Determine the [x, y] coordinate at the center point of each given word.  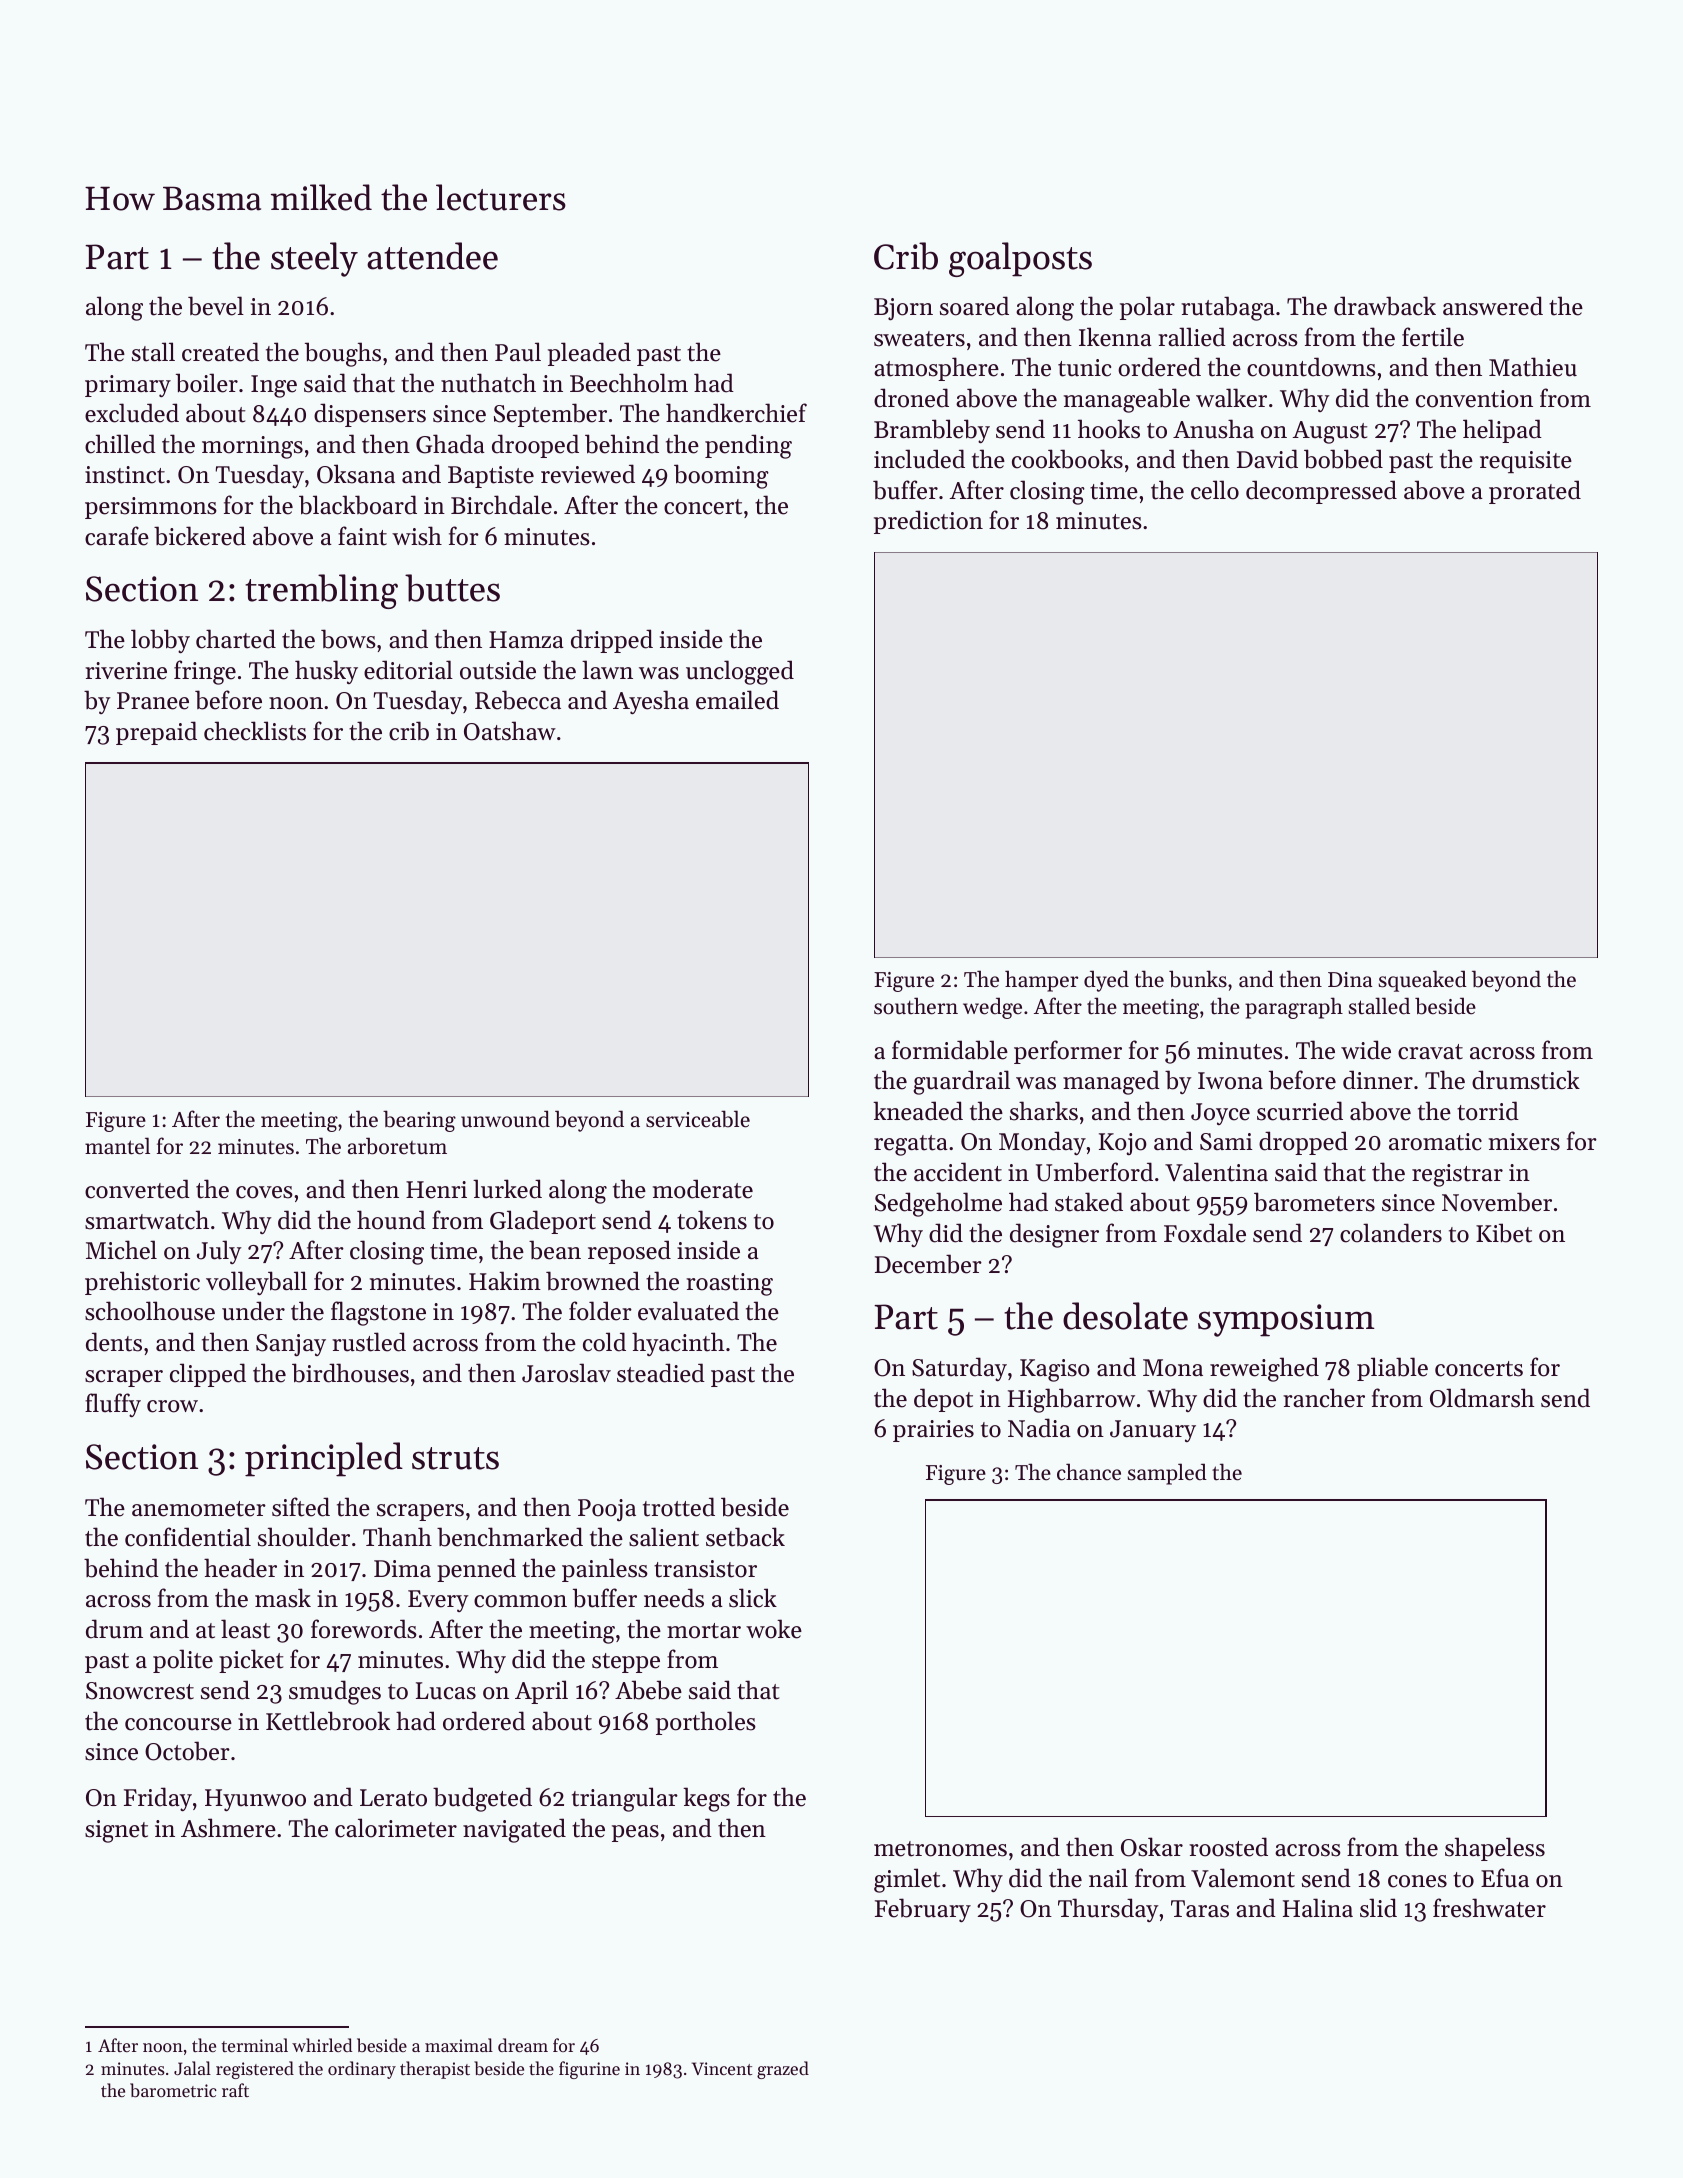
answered [1493, 306]
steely [314, 259]
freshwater [1489, 1908]
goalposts [1020, 259]
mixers [1524, 1142]
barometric [173, 2090]
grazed [783, 2070]
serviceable [698, 1119]
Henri [436, 1190]
